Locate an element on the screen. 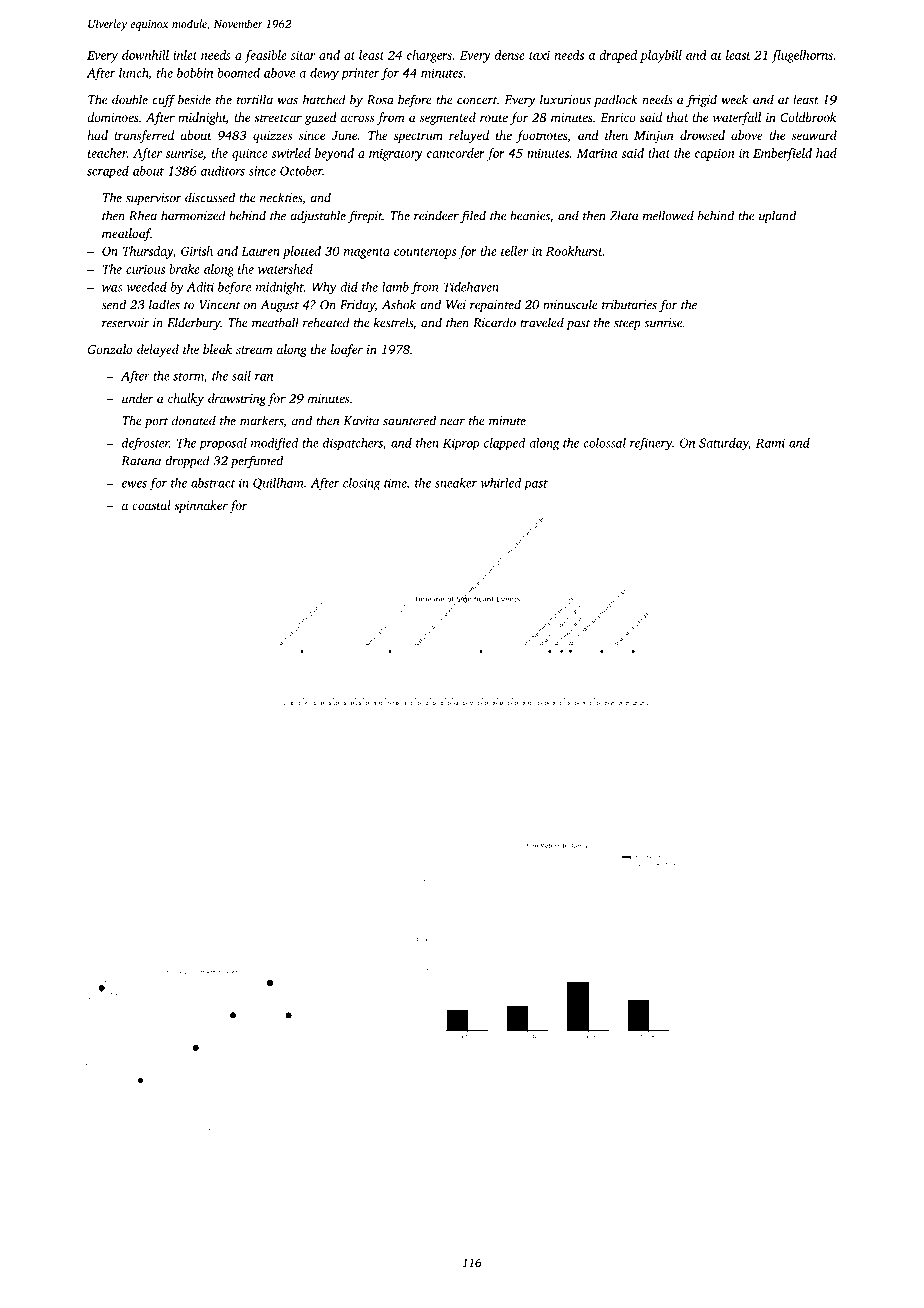 The image size is (924, 1308). watershed is located at coordinates (285, 269).
